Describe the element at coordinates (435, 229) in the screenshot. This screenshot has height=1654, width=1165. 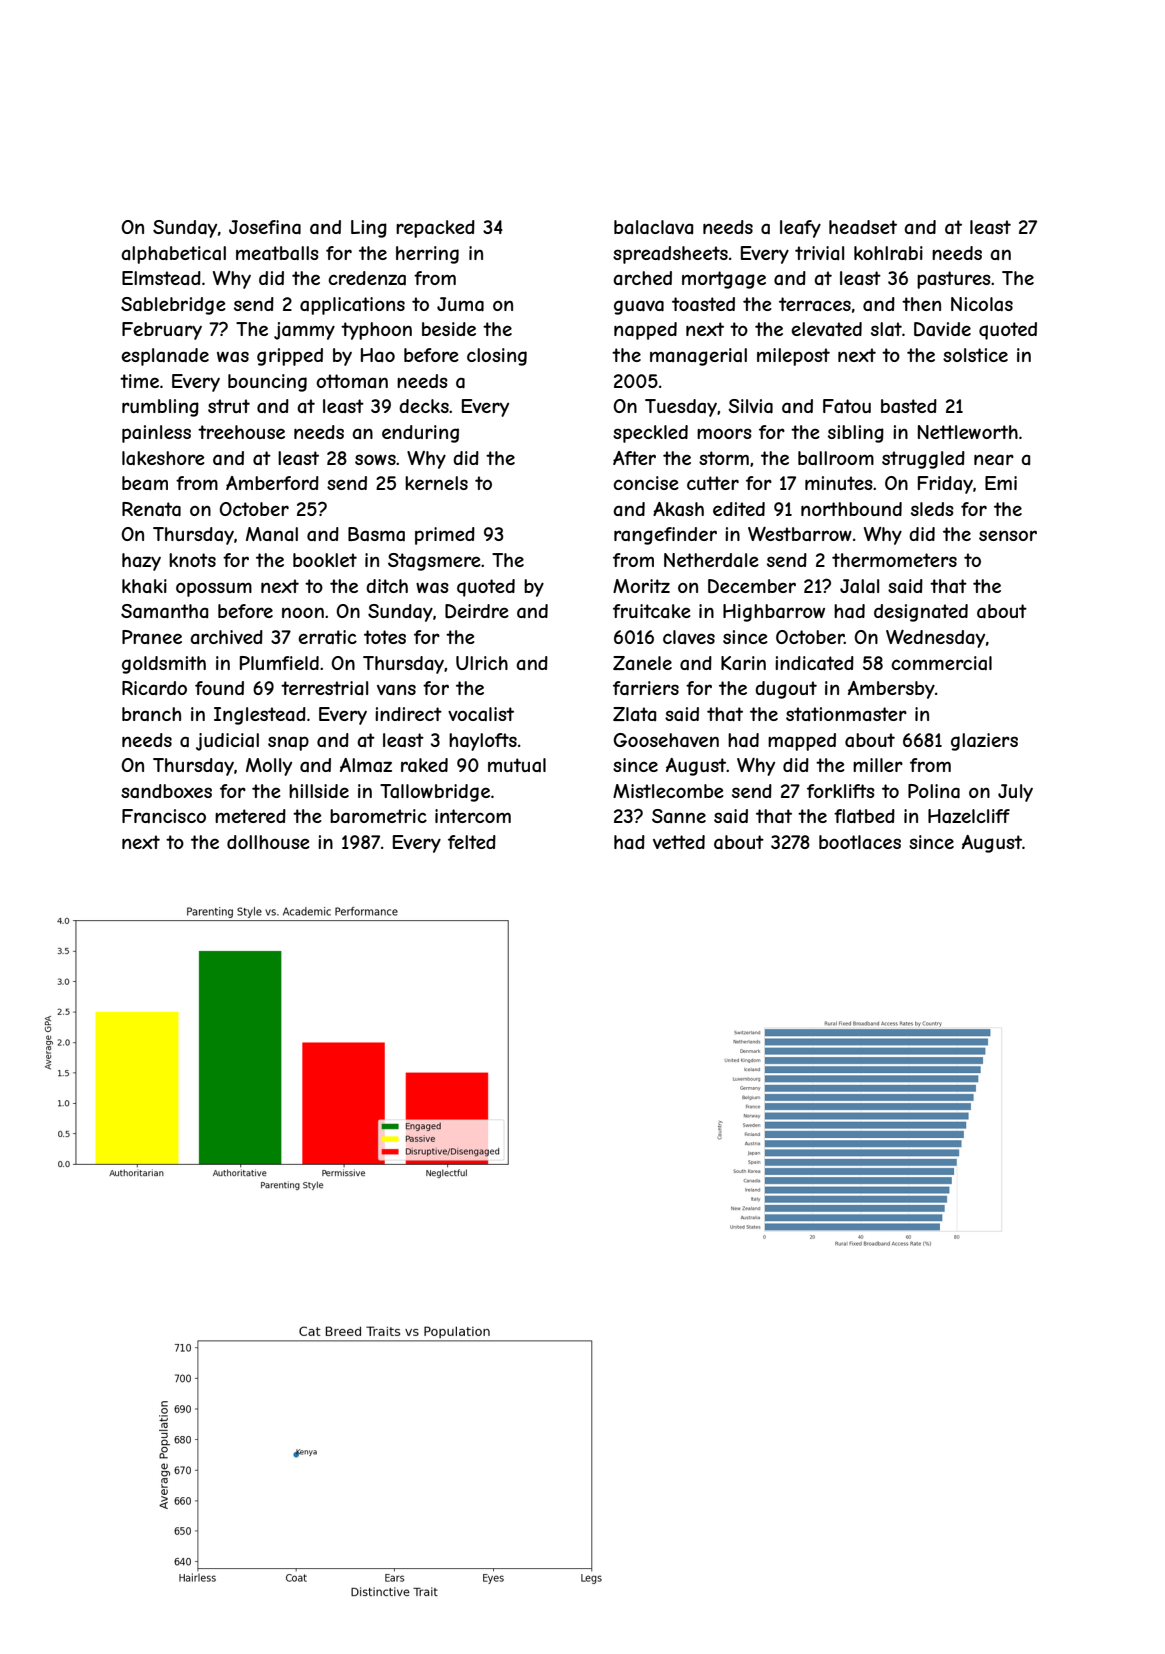
I see `repacked` at that location.
